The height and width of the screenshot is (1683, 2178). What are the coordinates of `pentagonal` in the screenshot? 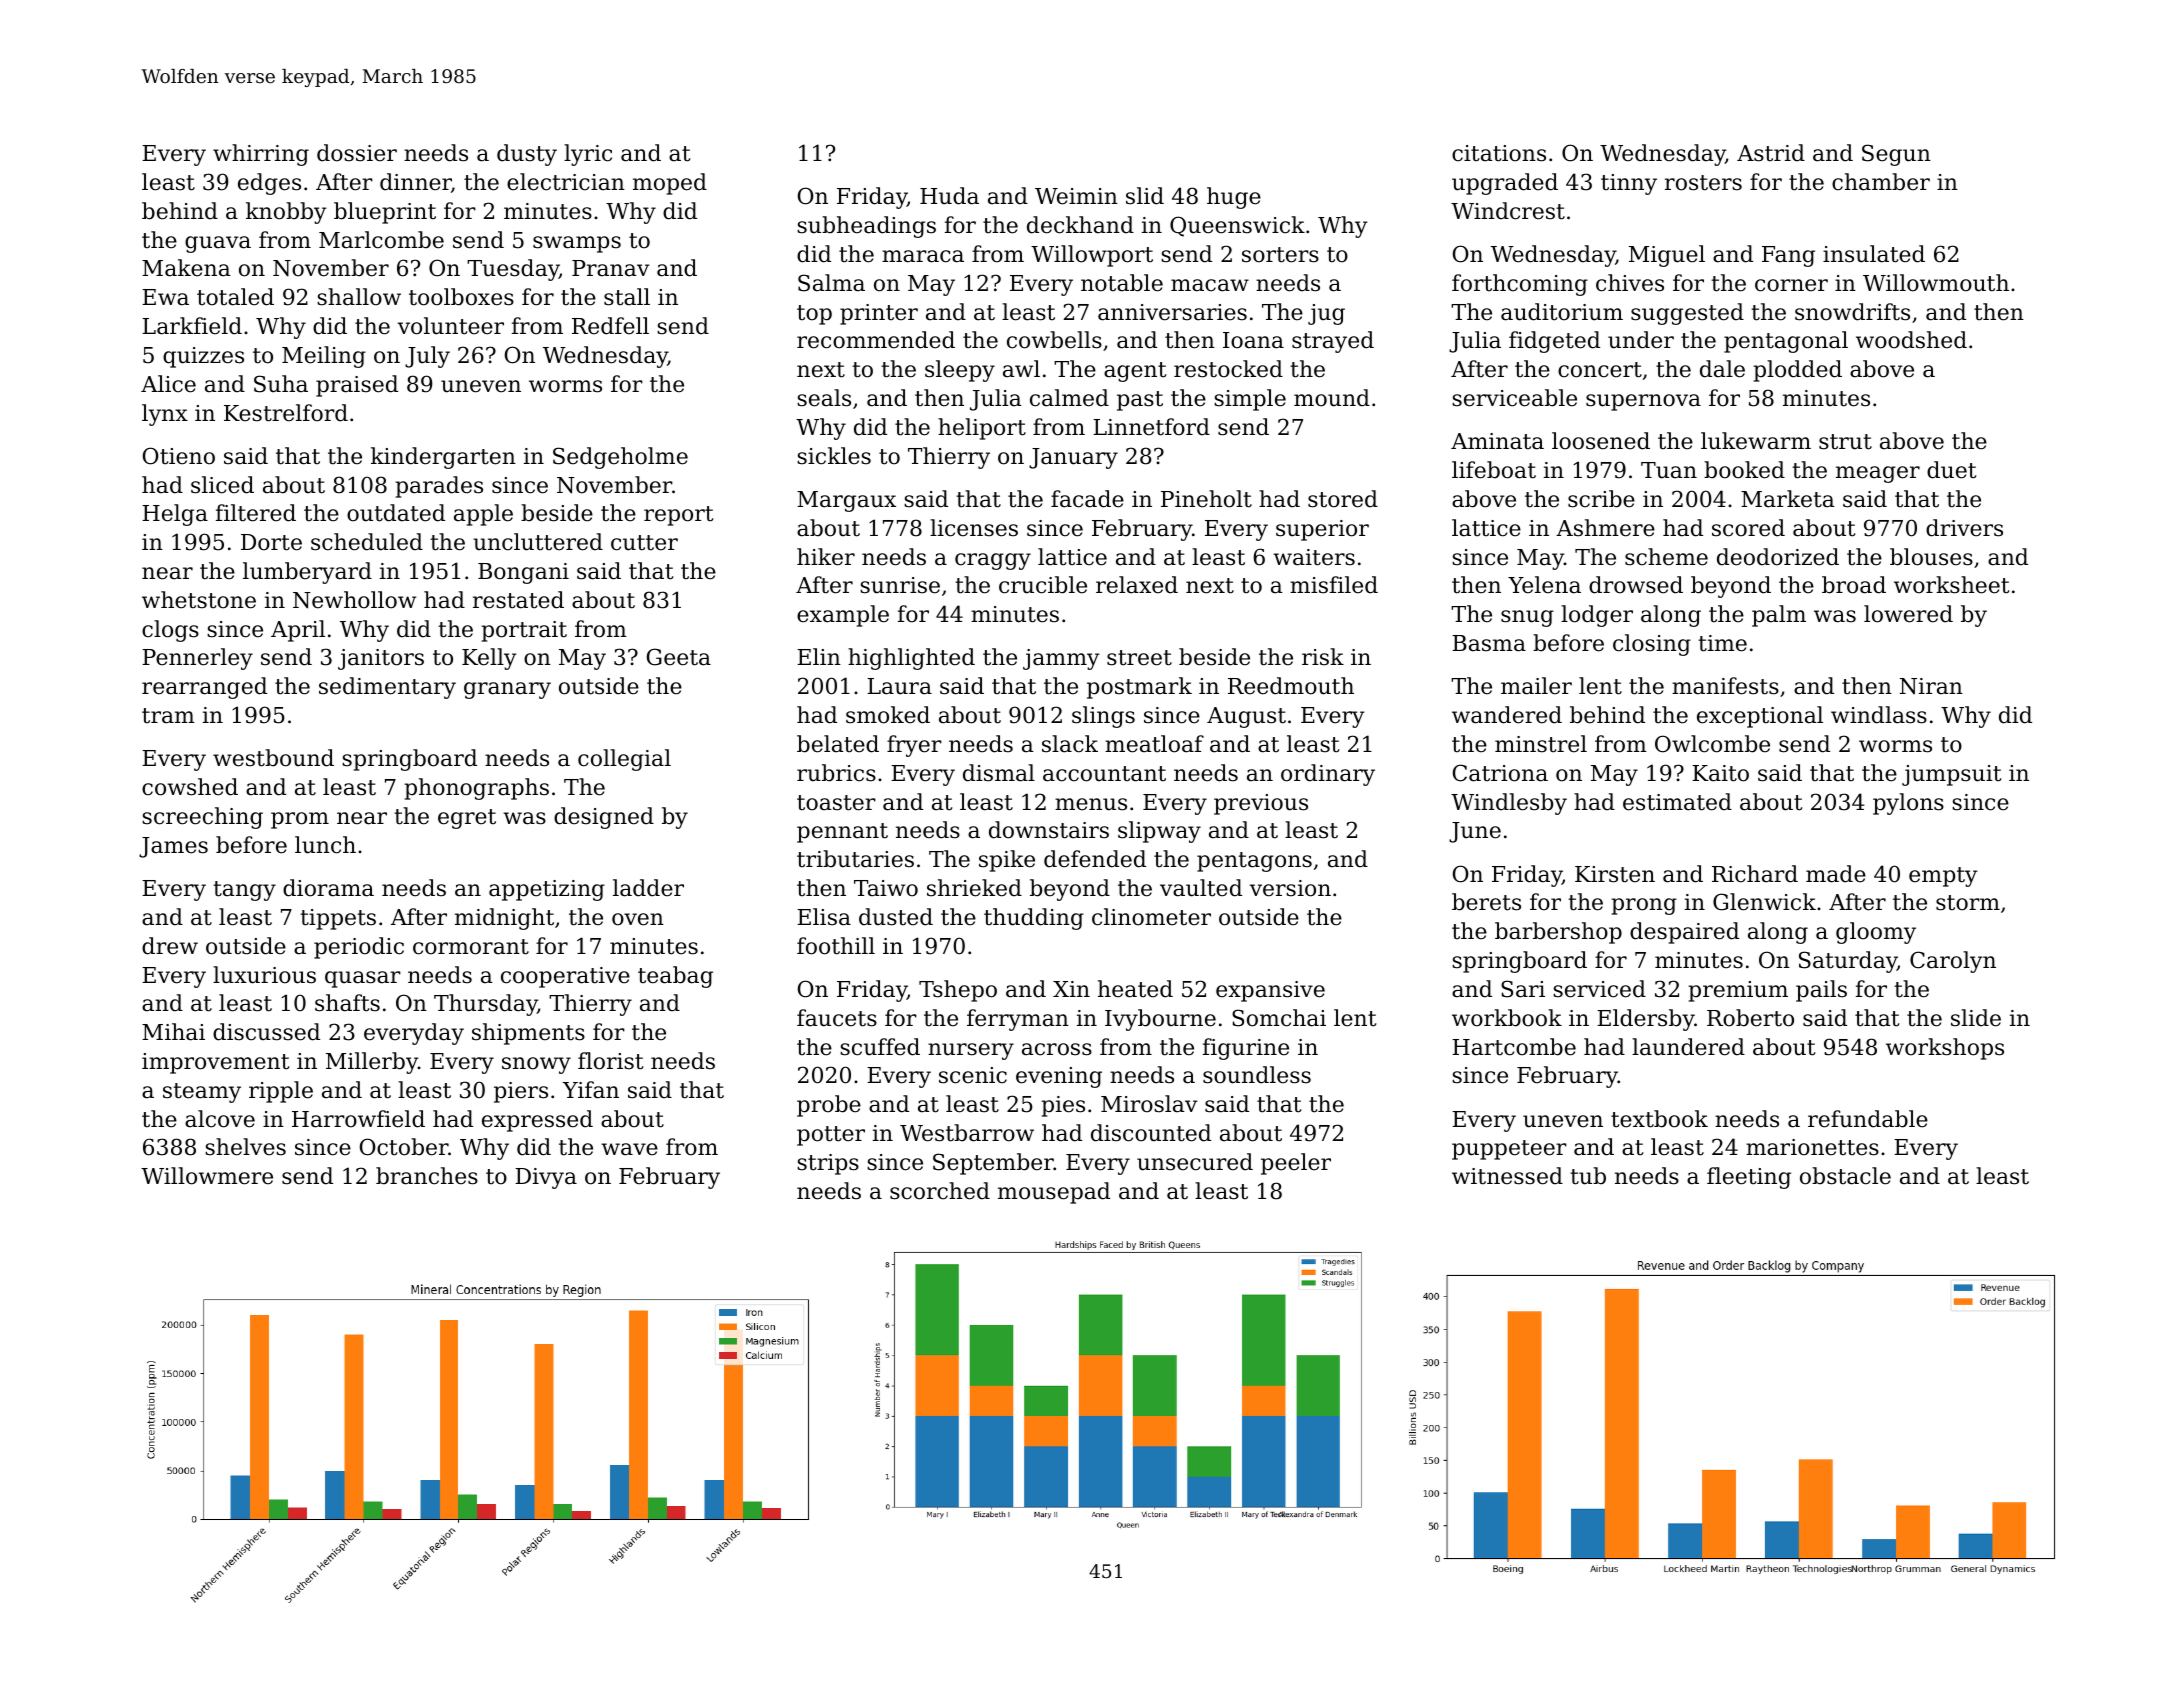 It's located at (1786, 342).
